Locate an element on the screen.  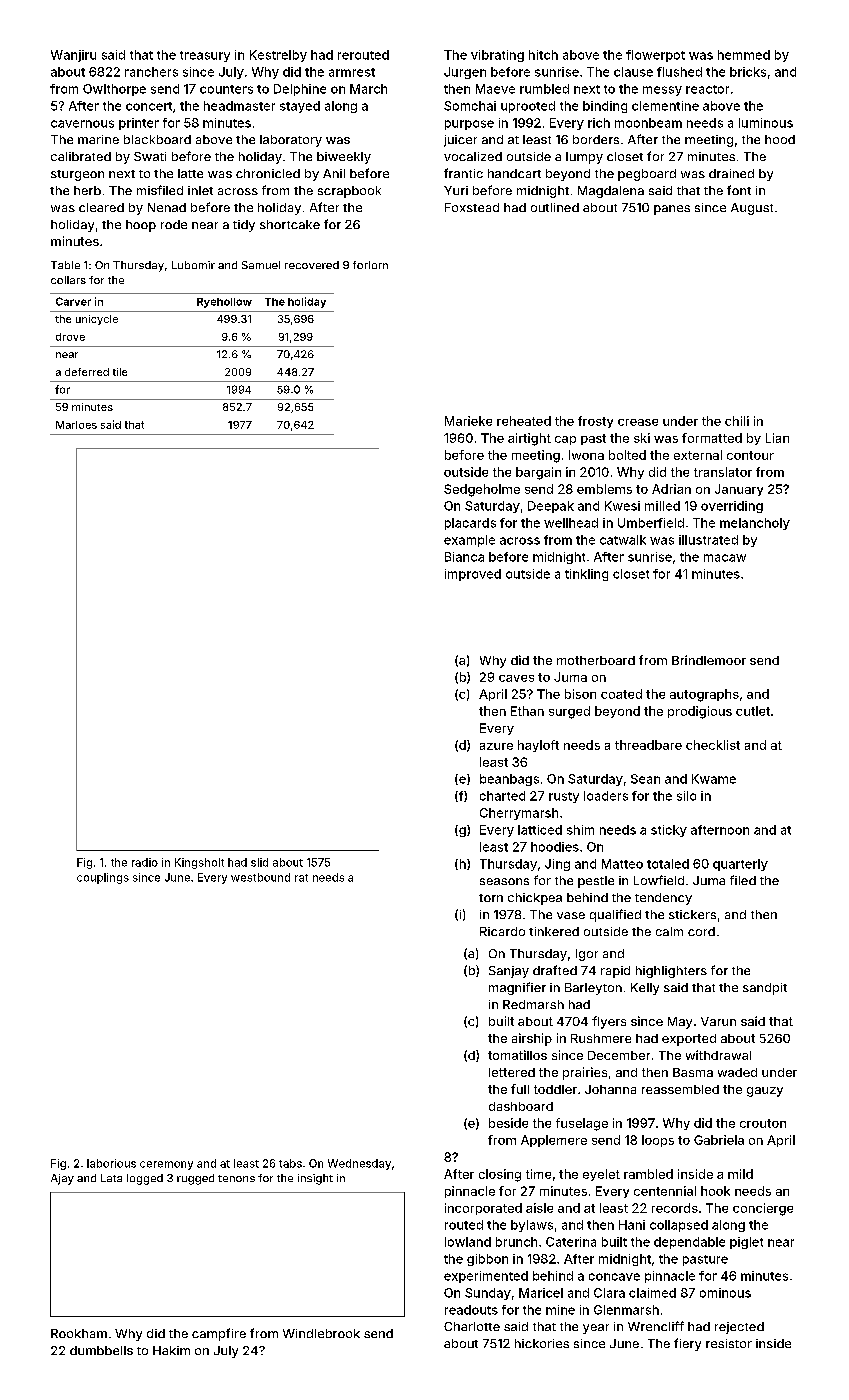
torn is located at coordinates (491, 898).
